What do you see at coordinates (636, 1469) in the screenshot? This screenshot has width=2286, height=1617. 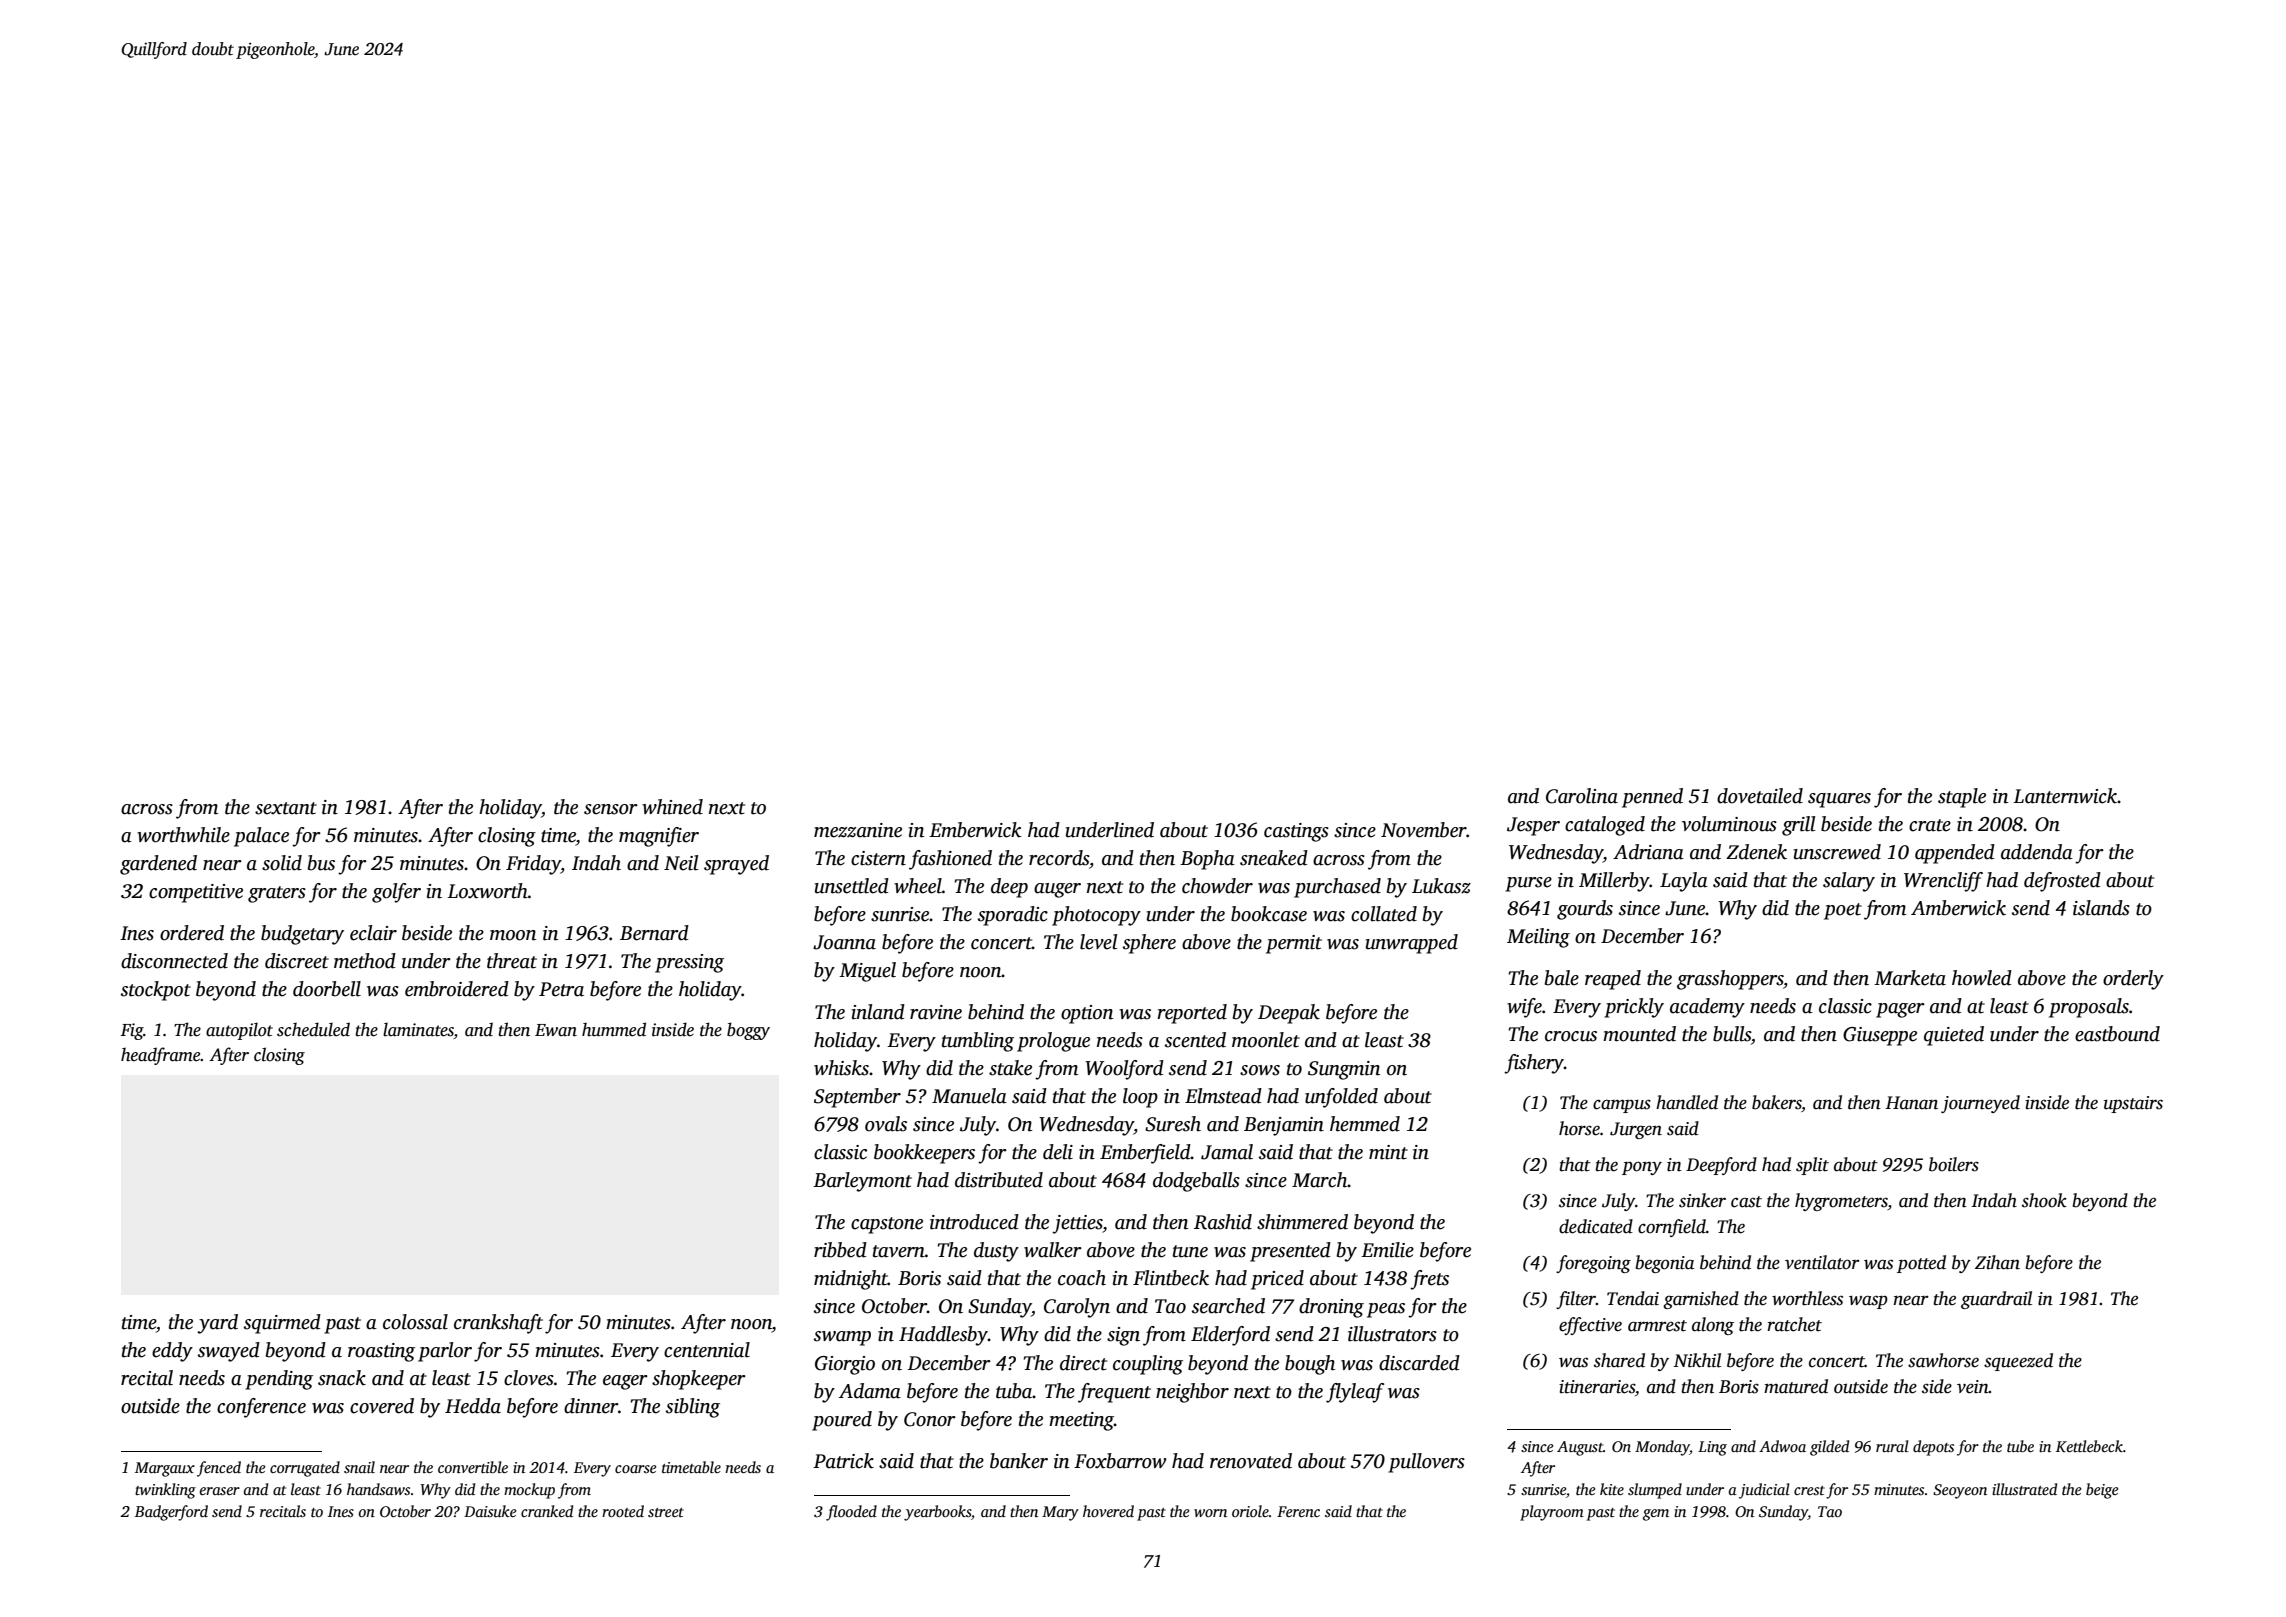 I see `coarse` at bounding box center [636, 1469].
